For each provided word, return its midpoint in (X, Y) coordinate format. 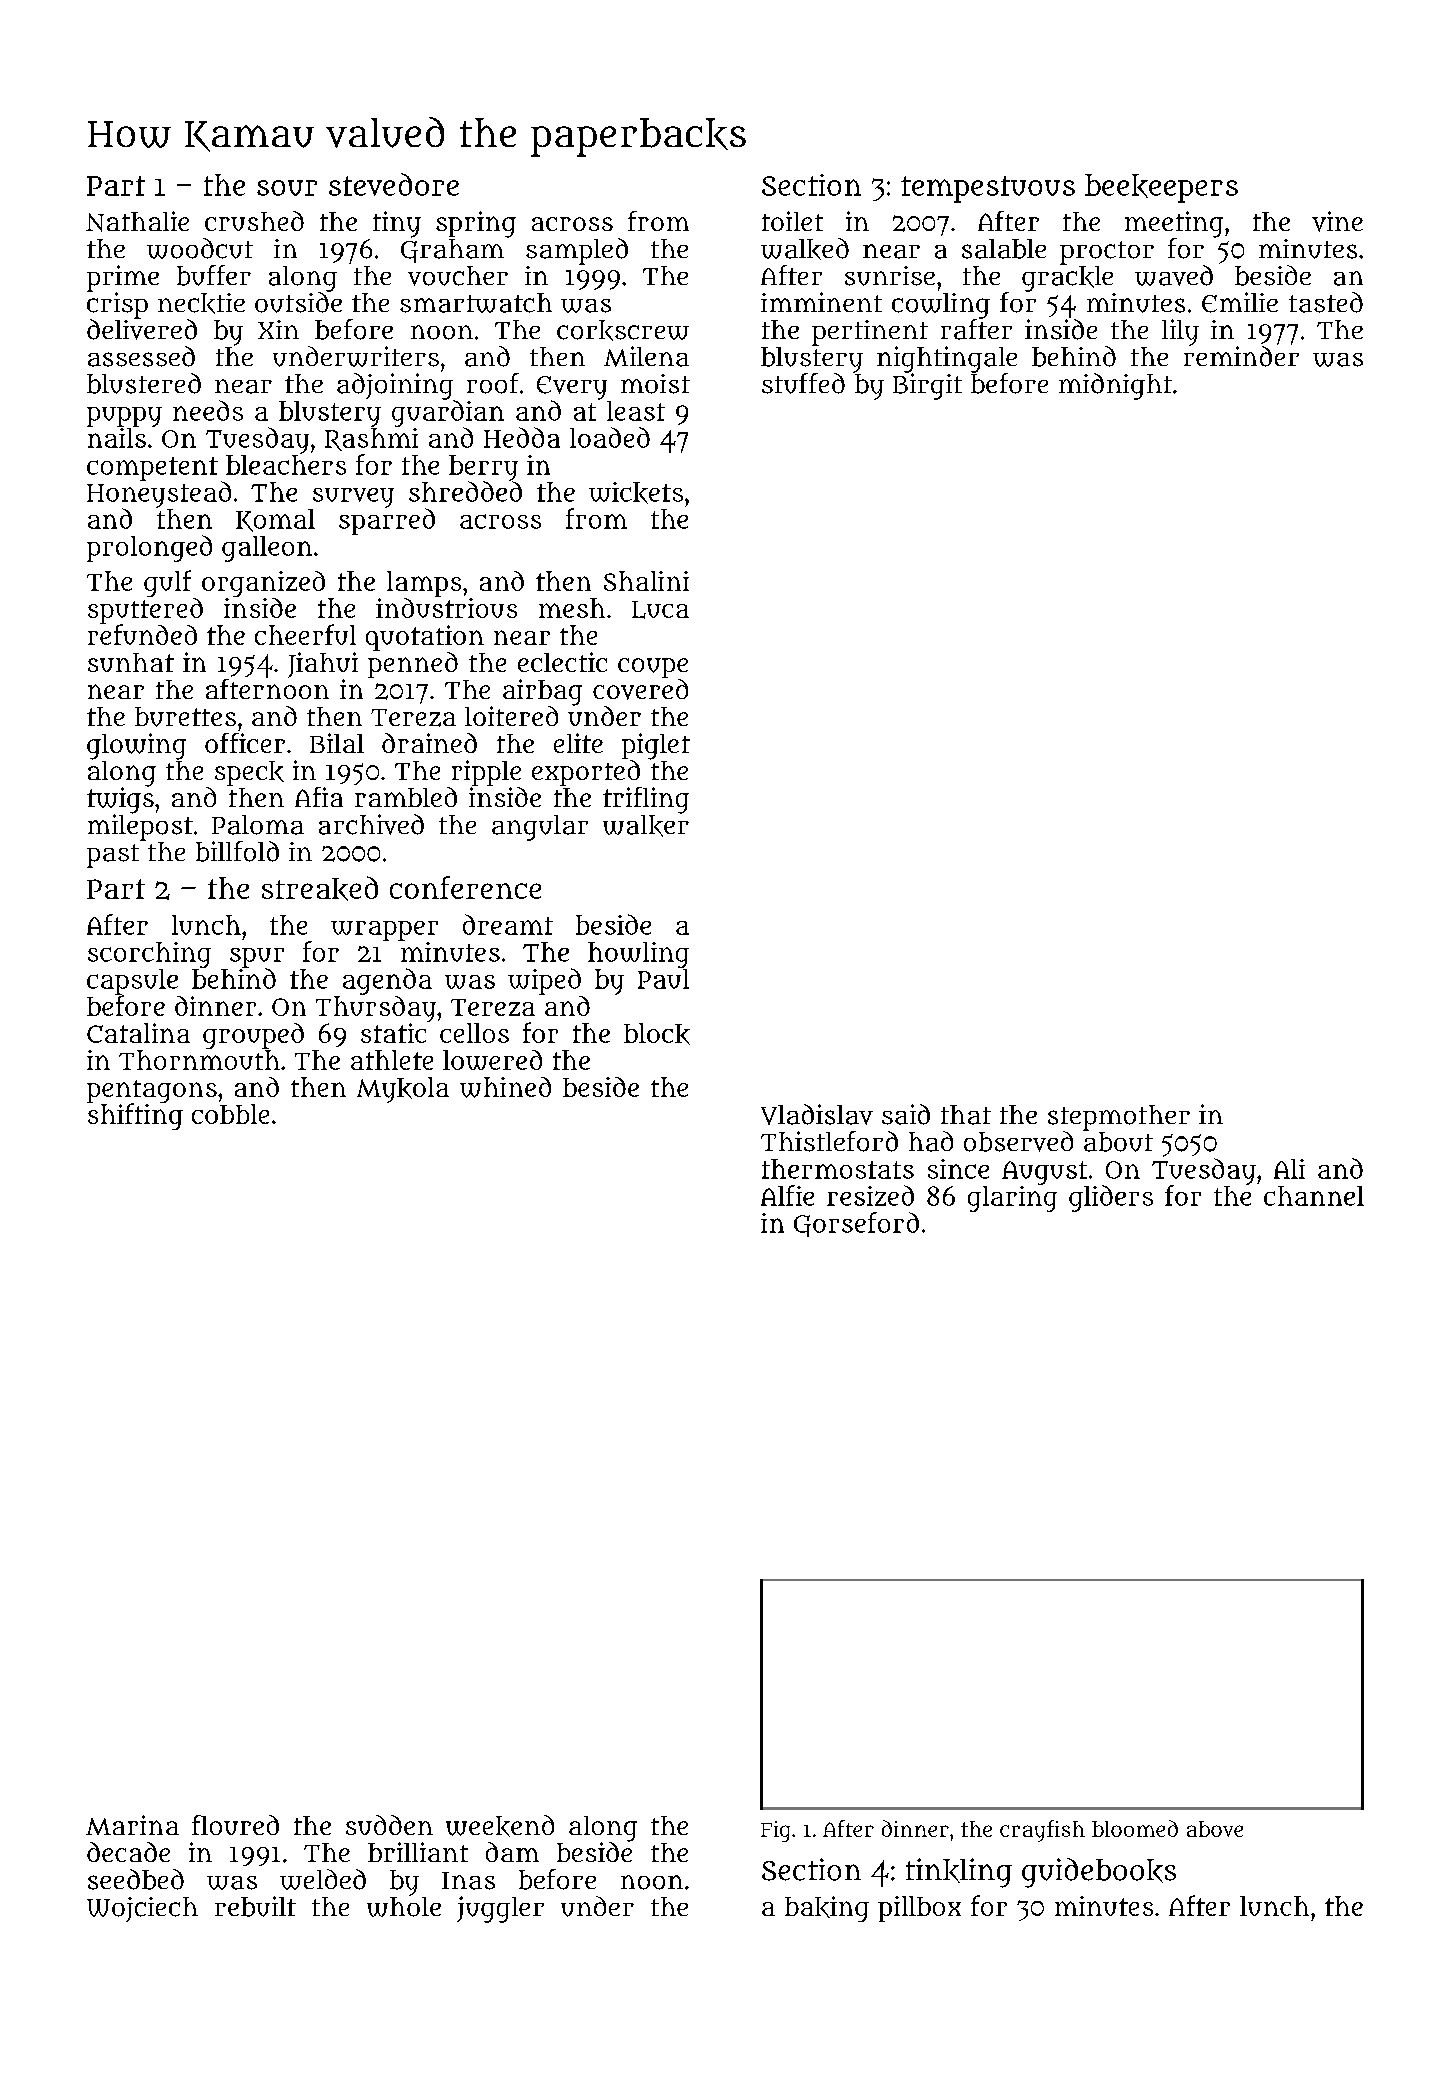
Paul (663, 979)
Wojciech (142, 1909)
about (1118, 1142)
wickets (636, 493)
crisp (117, 305)
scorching (149, 955)
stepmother (1119, 1118)
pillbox (919, 1909)
